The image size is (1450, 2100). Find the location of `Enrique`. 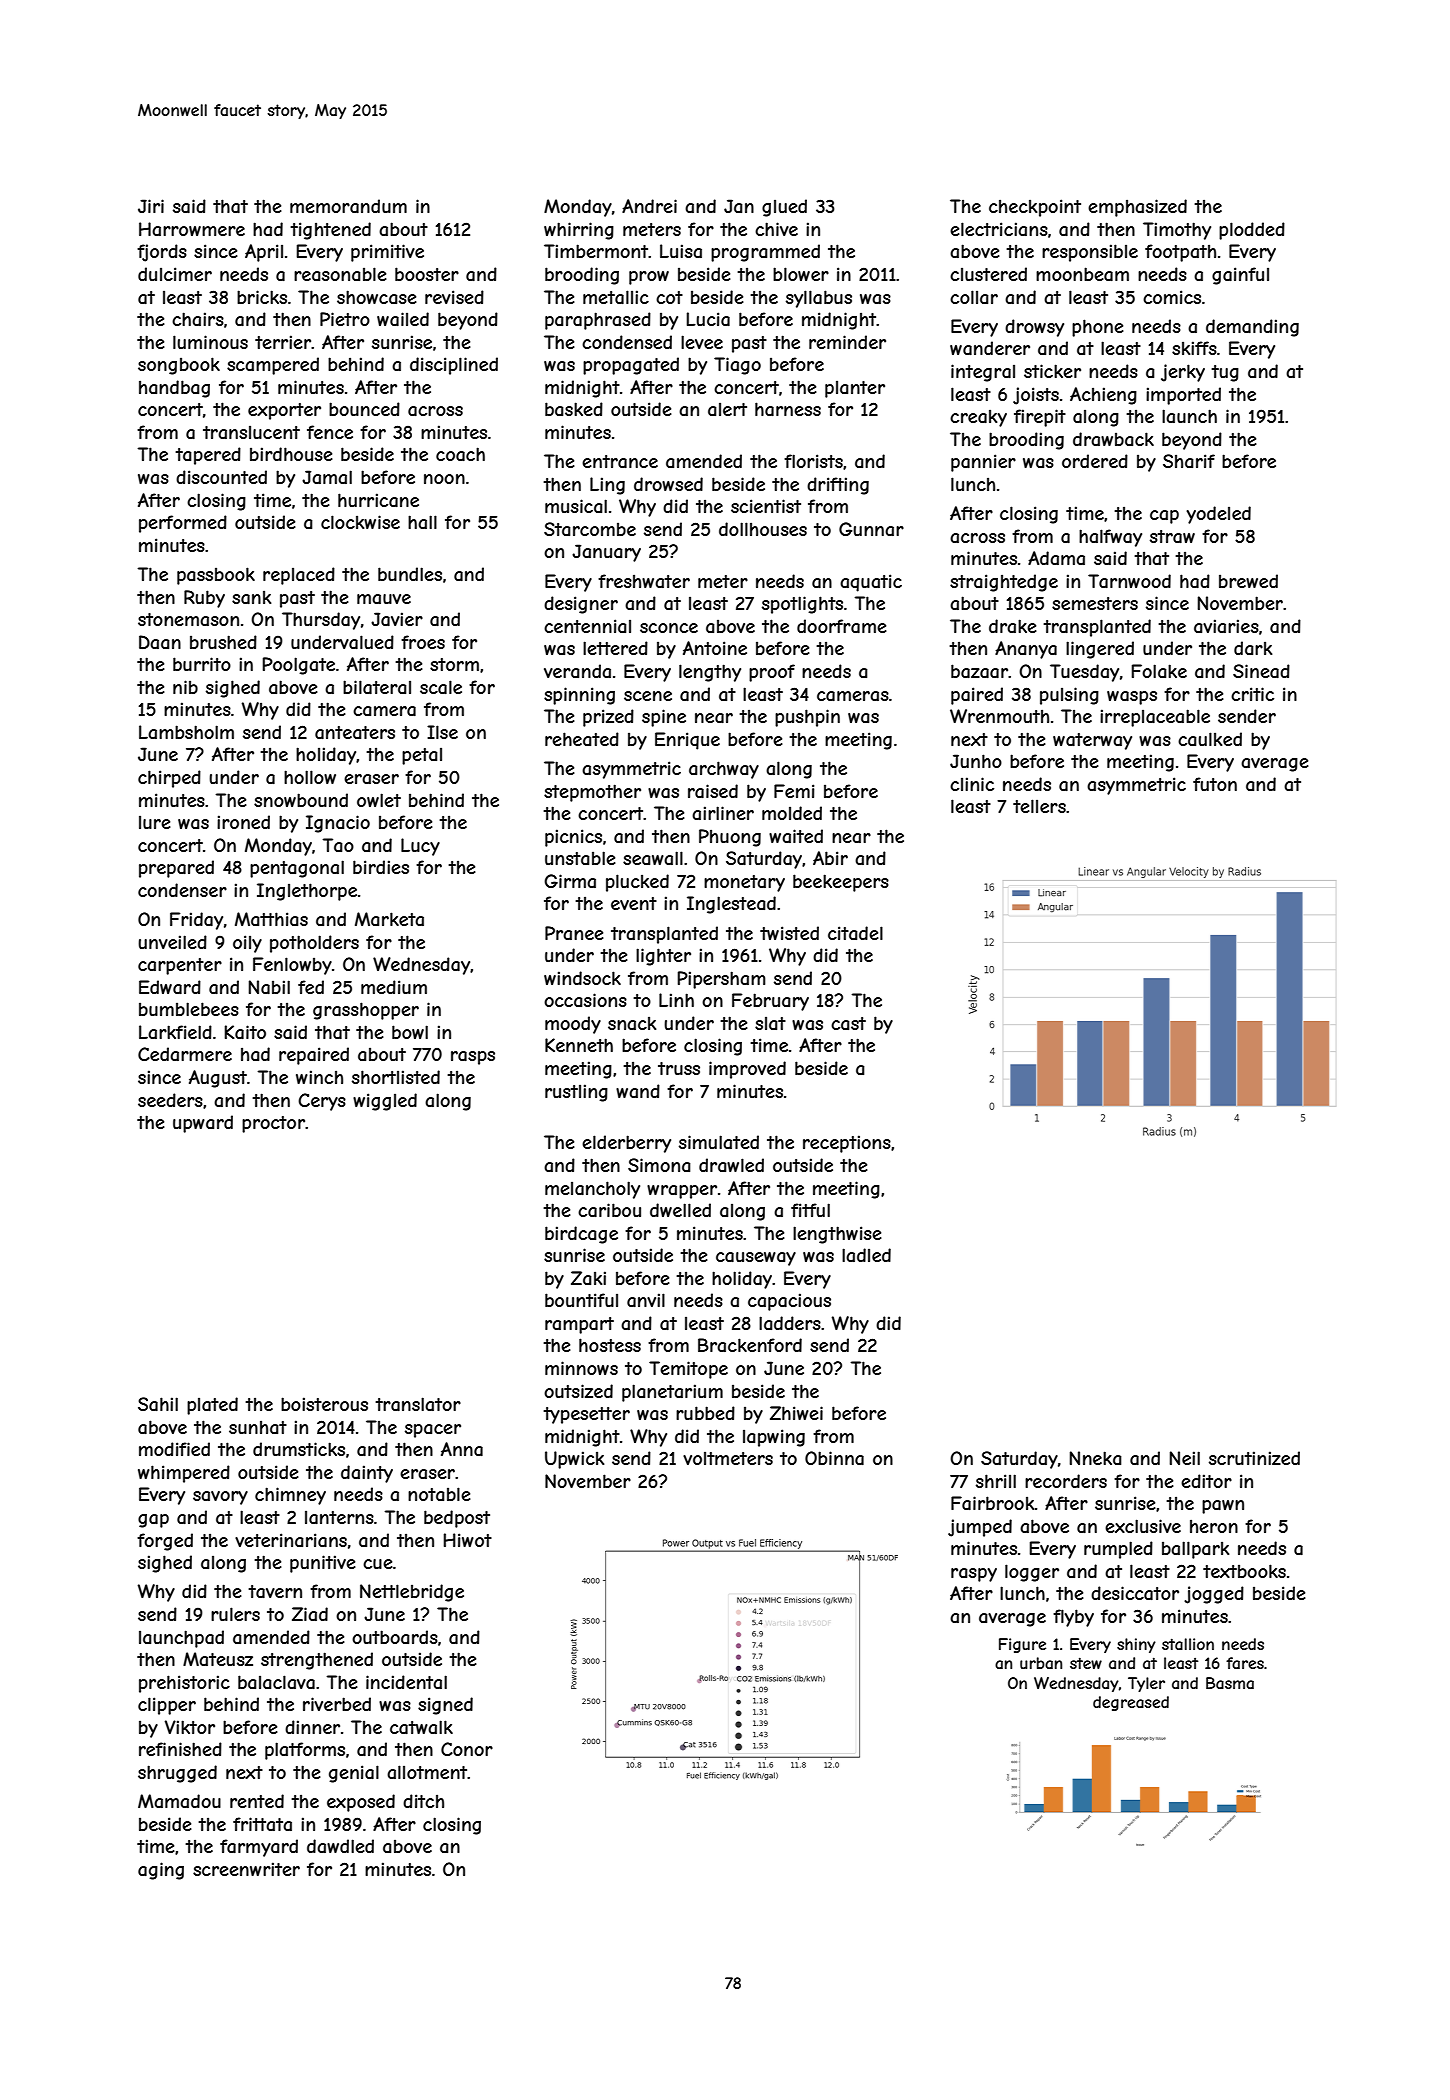

Enrique is located at coordinates (687, 741).
